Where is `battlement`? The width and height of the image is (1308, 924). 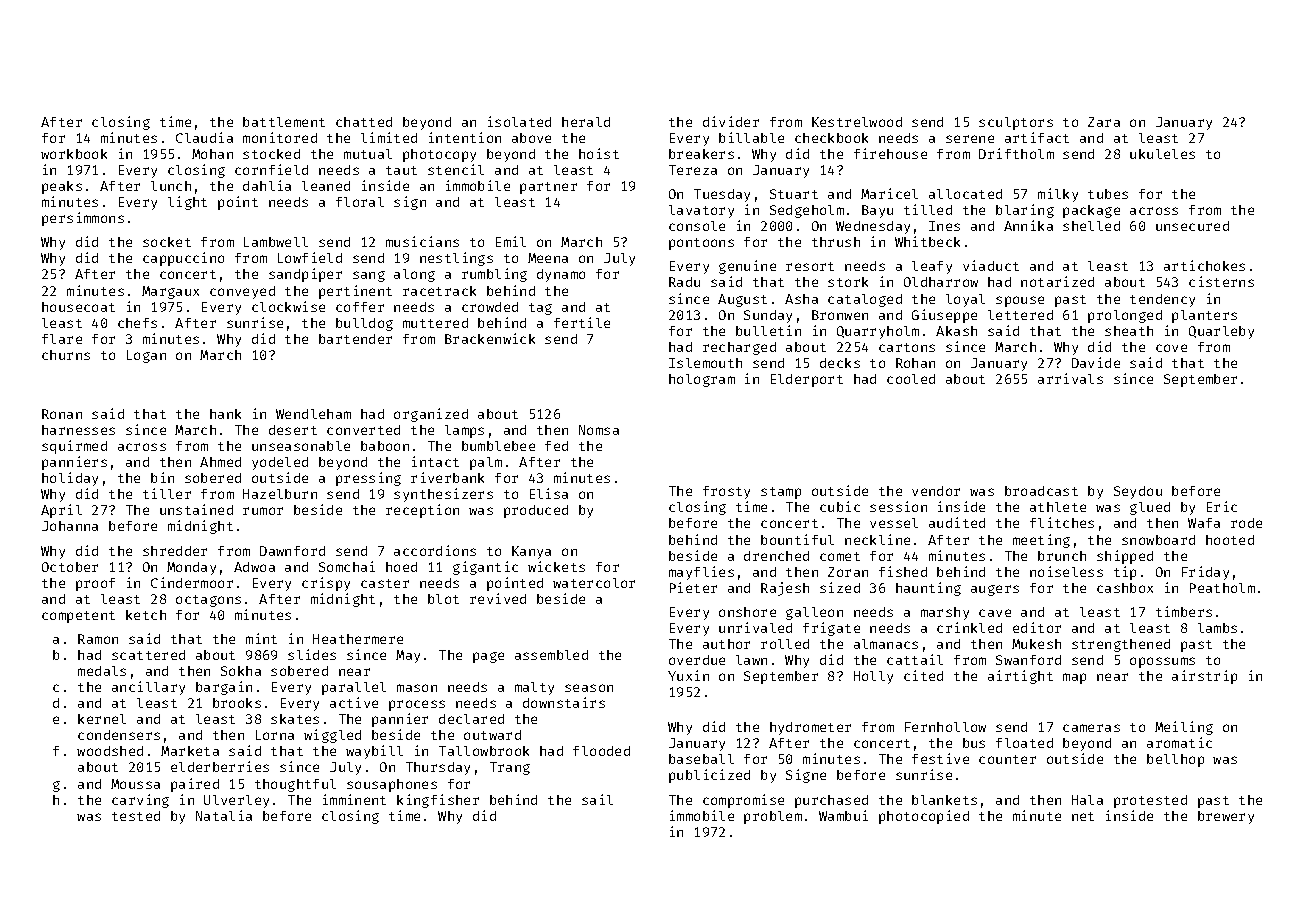
battlement is located at coordinates (284, 122).
